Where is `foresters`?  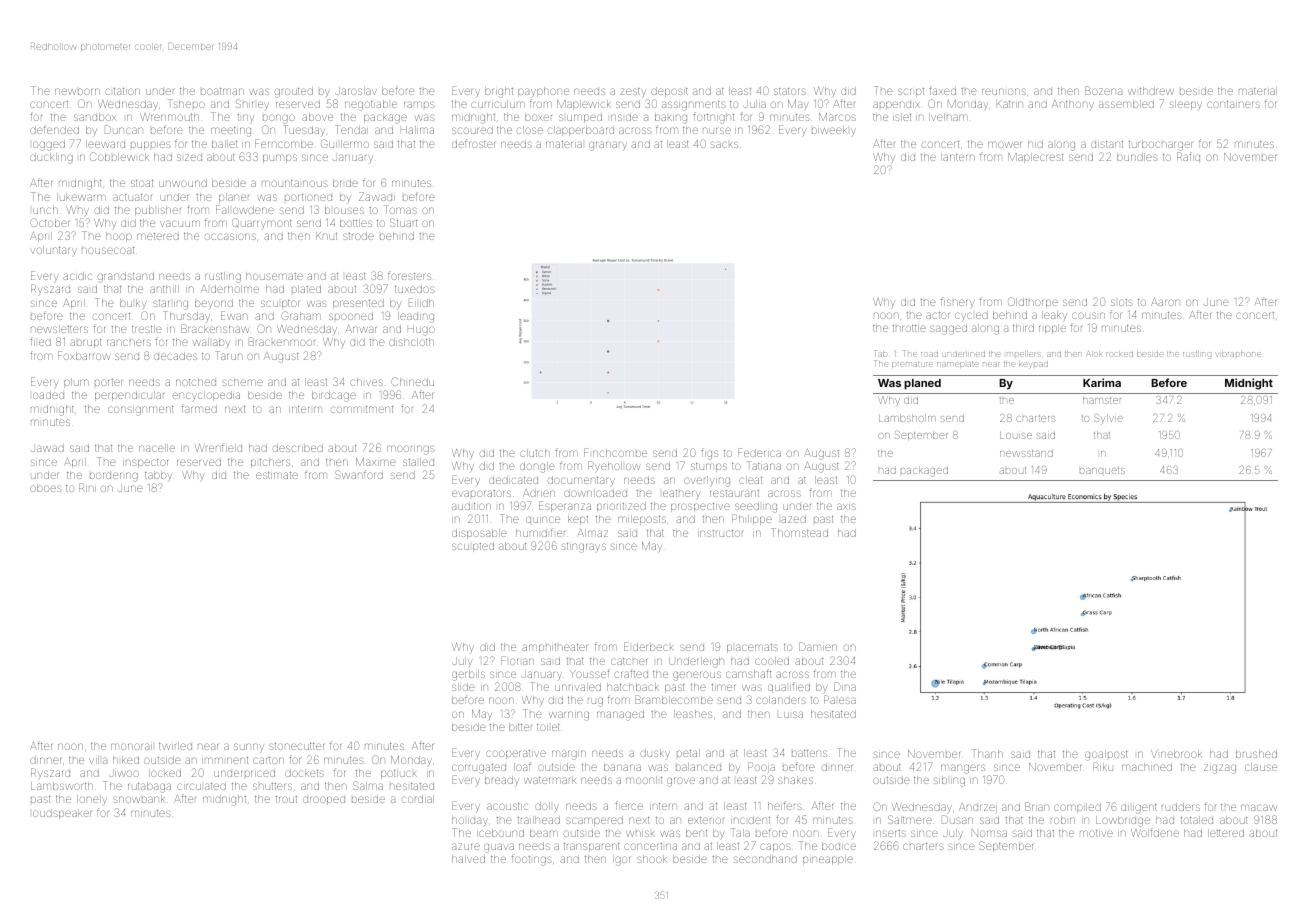
foresters is located at coordinates (409, 275).
